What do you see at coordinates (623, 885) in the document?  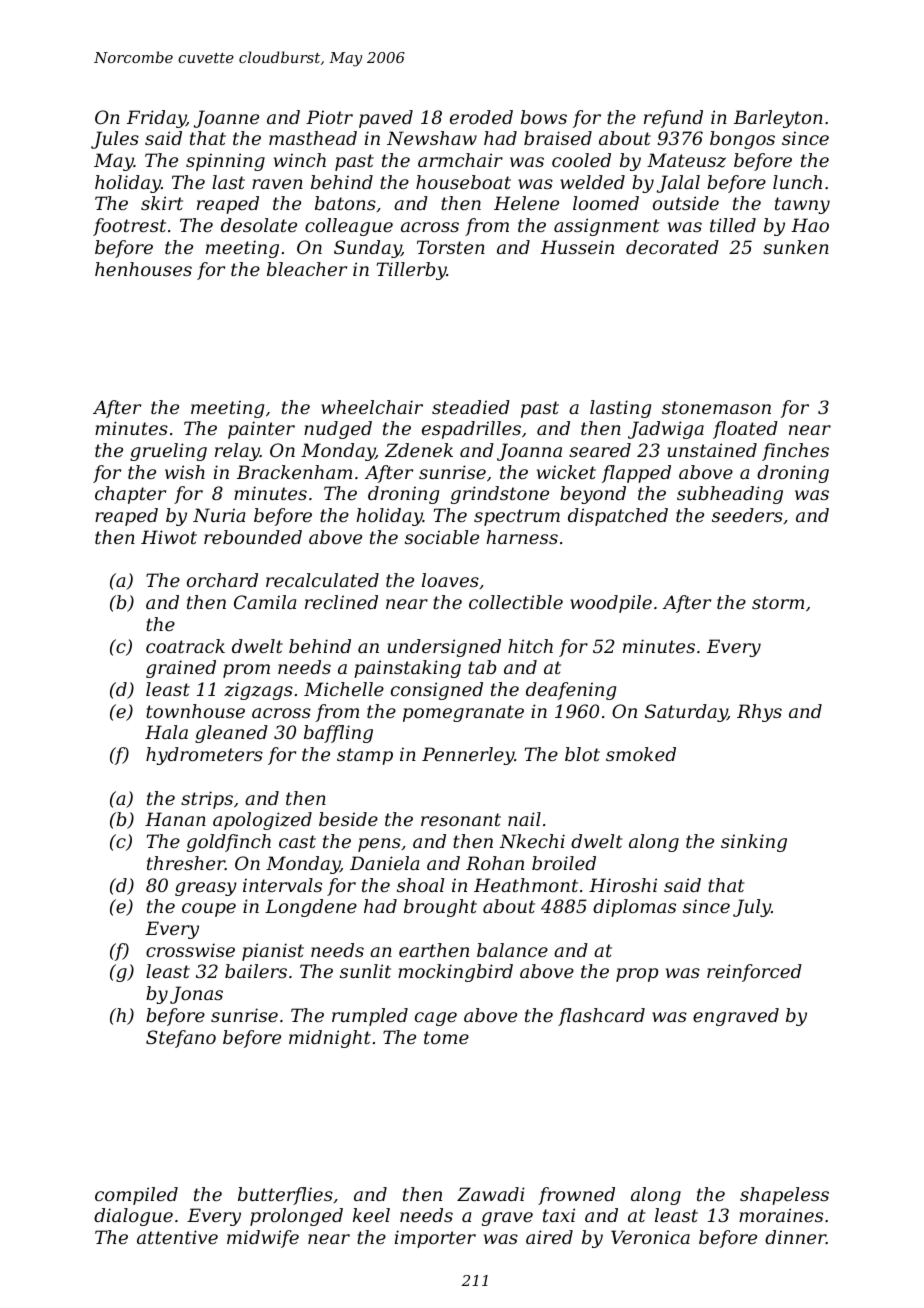 I see `Hiroshi` at bounding box center [623, 885].
